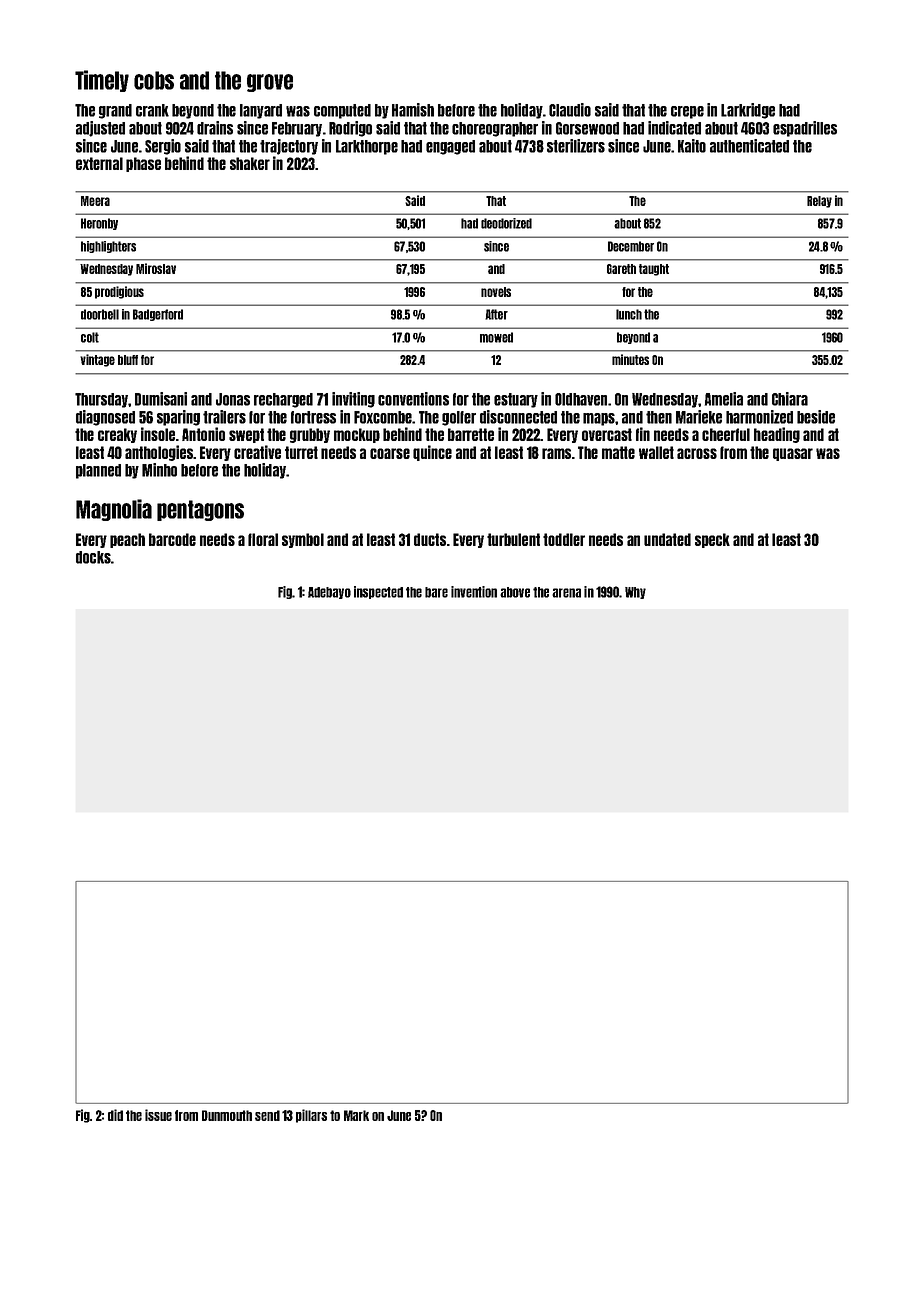  Describe the element at coordinates (566, 593) in the document. I see `arena` at that location.
